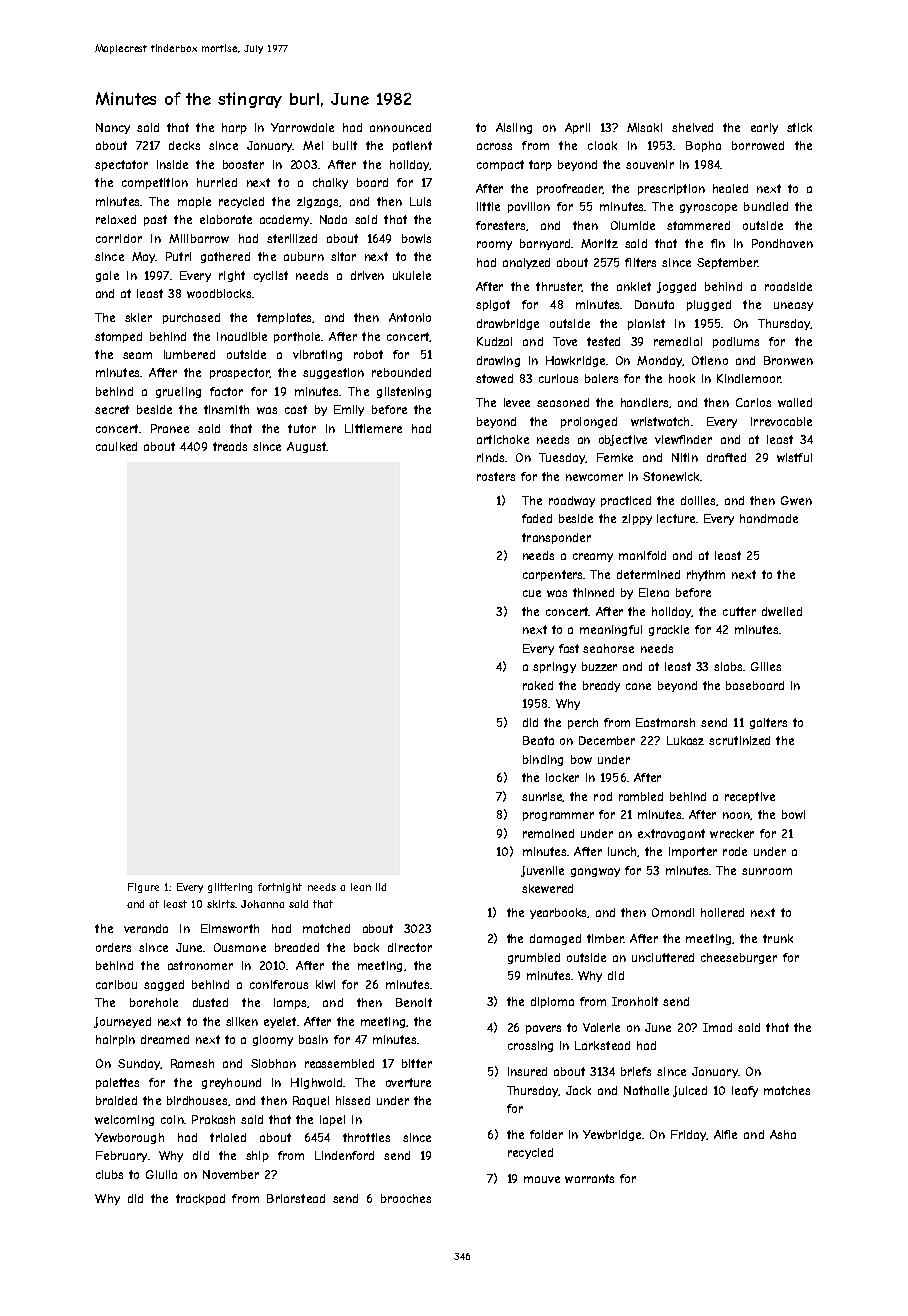 The height and width of the screenshot is (1316, 908). What do you see at coordinates (116, 446) in the screenshot?
I see `caulked` at bounding box center [116, 446].
